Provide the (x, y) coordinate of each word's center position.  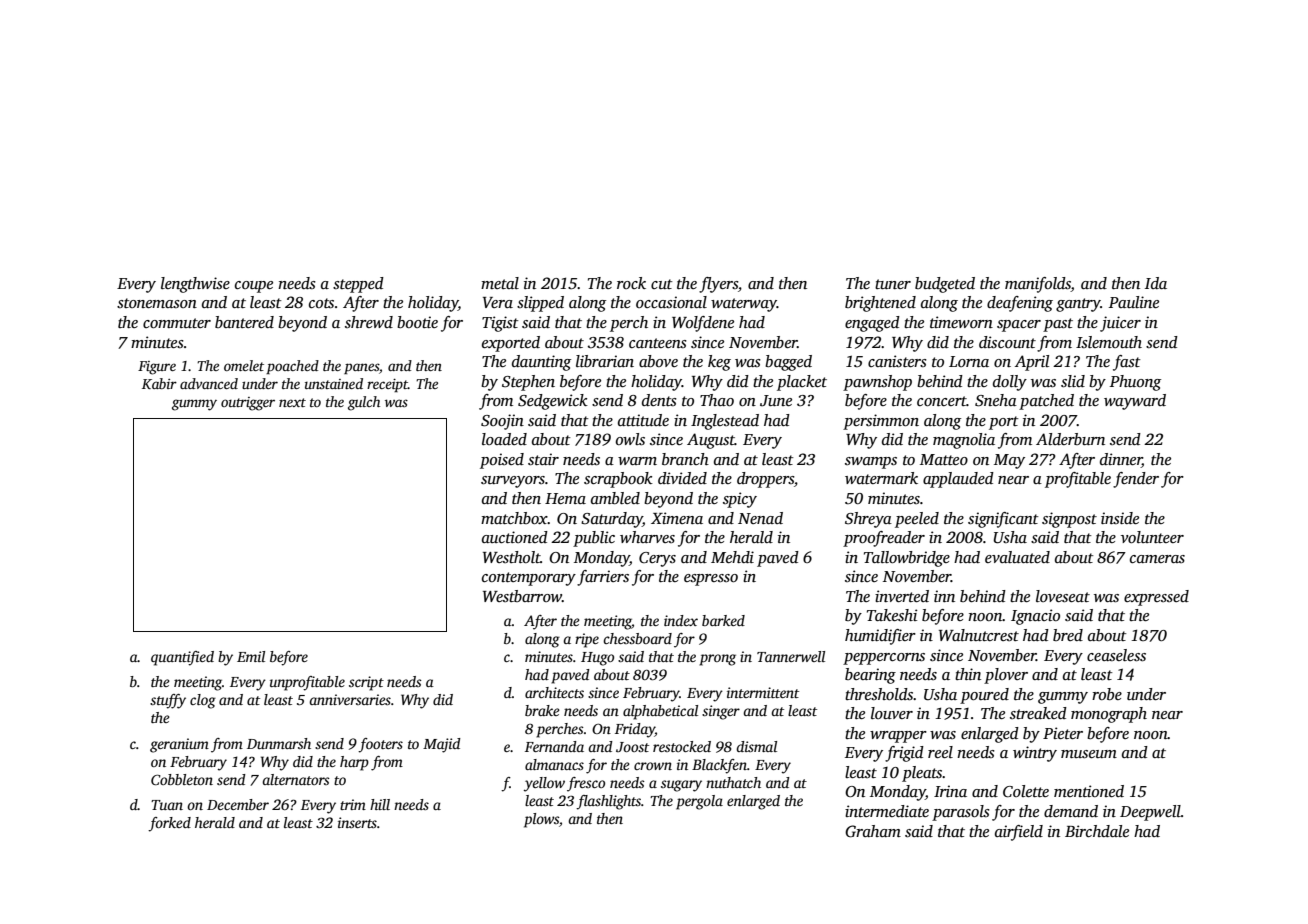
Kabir (159, 383)
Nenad (760, 518)
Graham (873, 831)
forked (169, 824)
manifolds (1038, 285)
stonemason (157, 303)
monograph (1109, 715)
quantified (182, 658)
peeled (917, 520)
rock (631, 283)
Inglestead (725, 422)
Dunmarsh (279, 743)
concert (942, 401)
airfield (1019, 833)
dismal (756, 746)
